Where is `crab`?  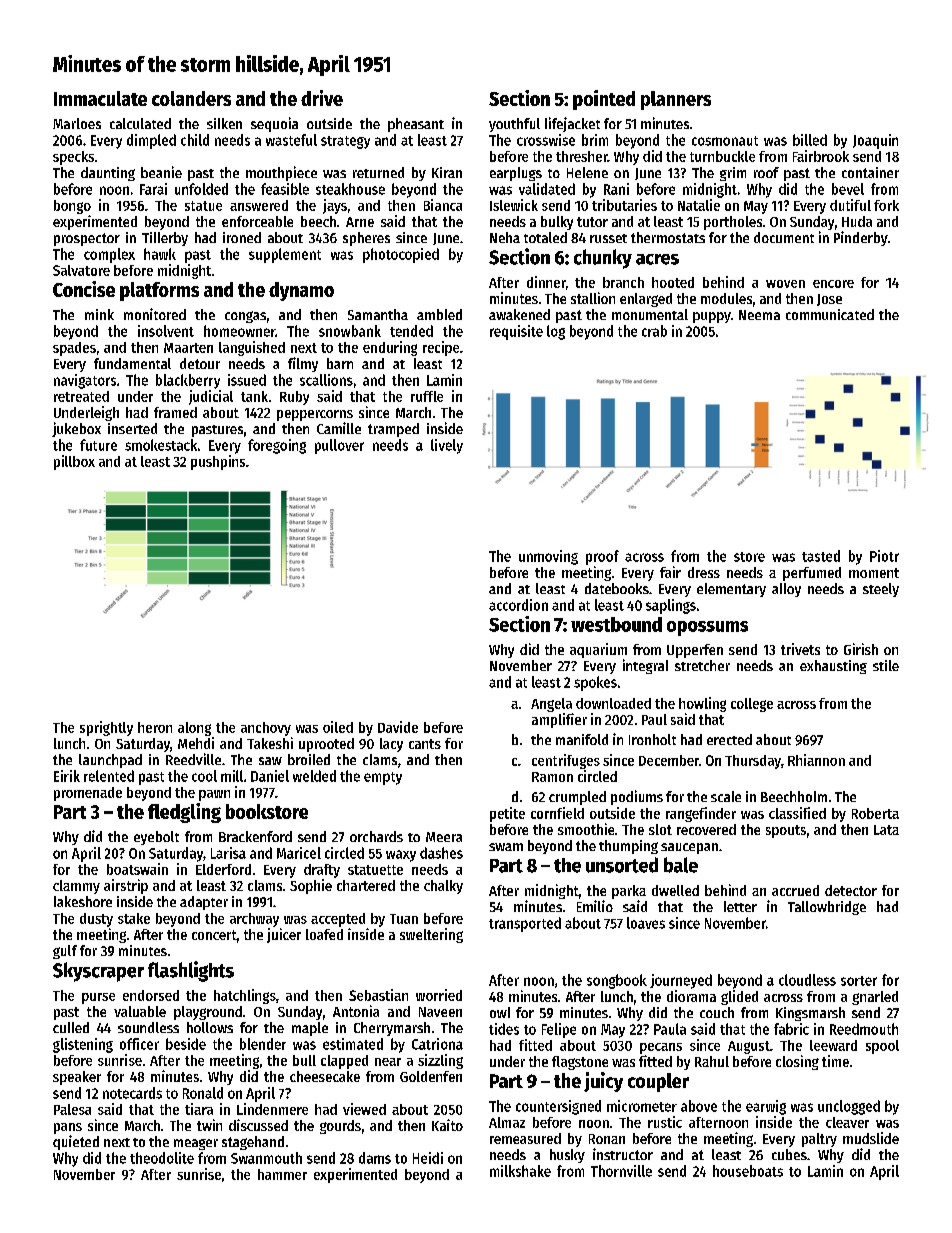
crab is located at coordinates (654, 331).
